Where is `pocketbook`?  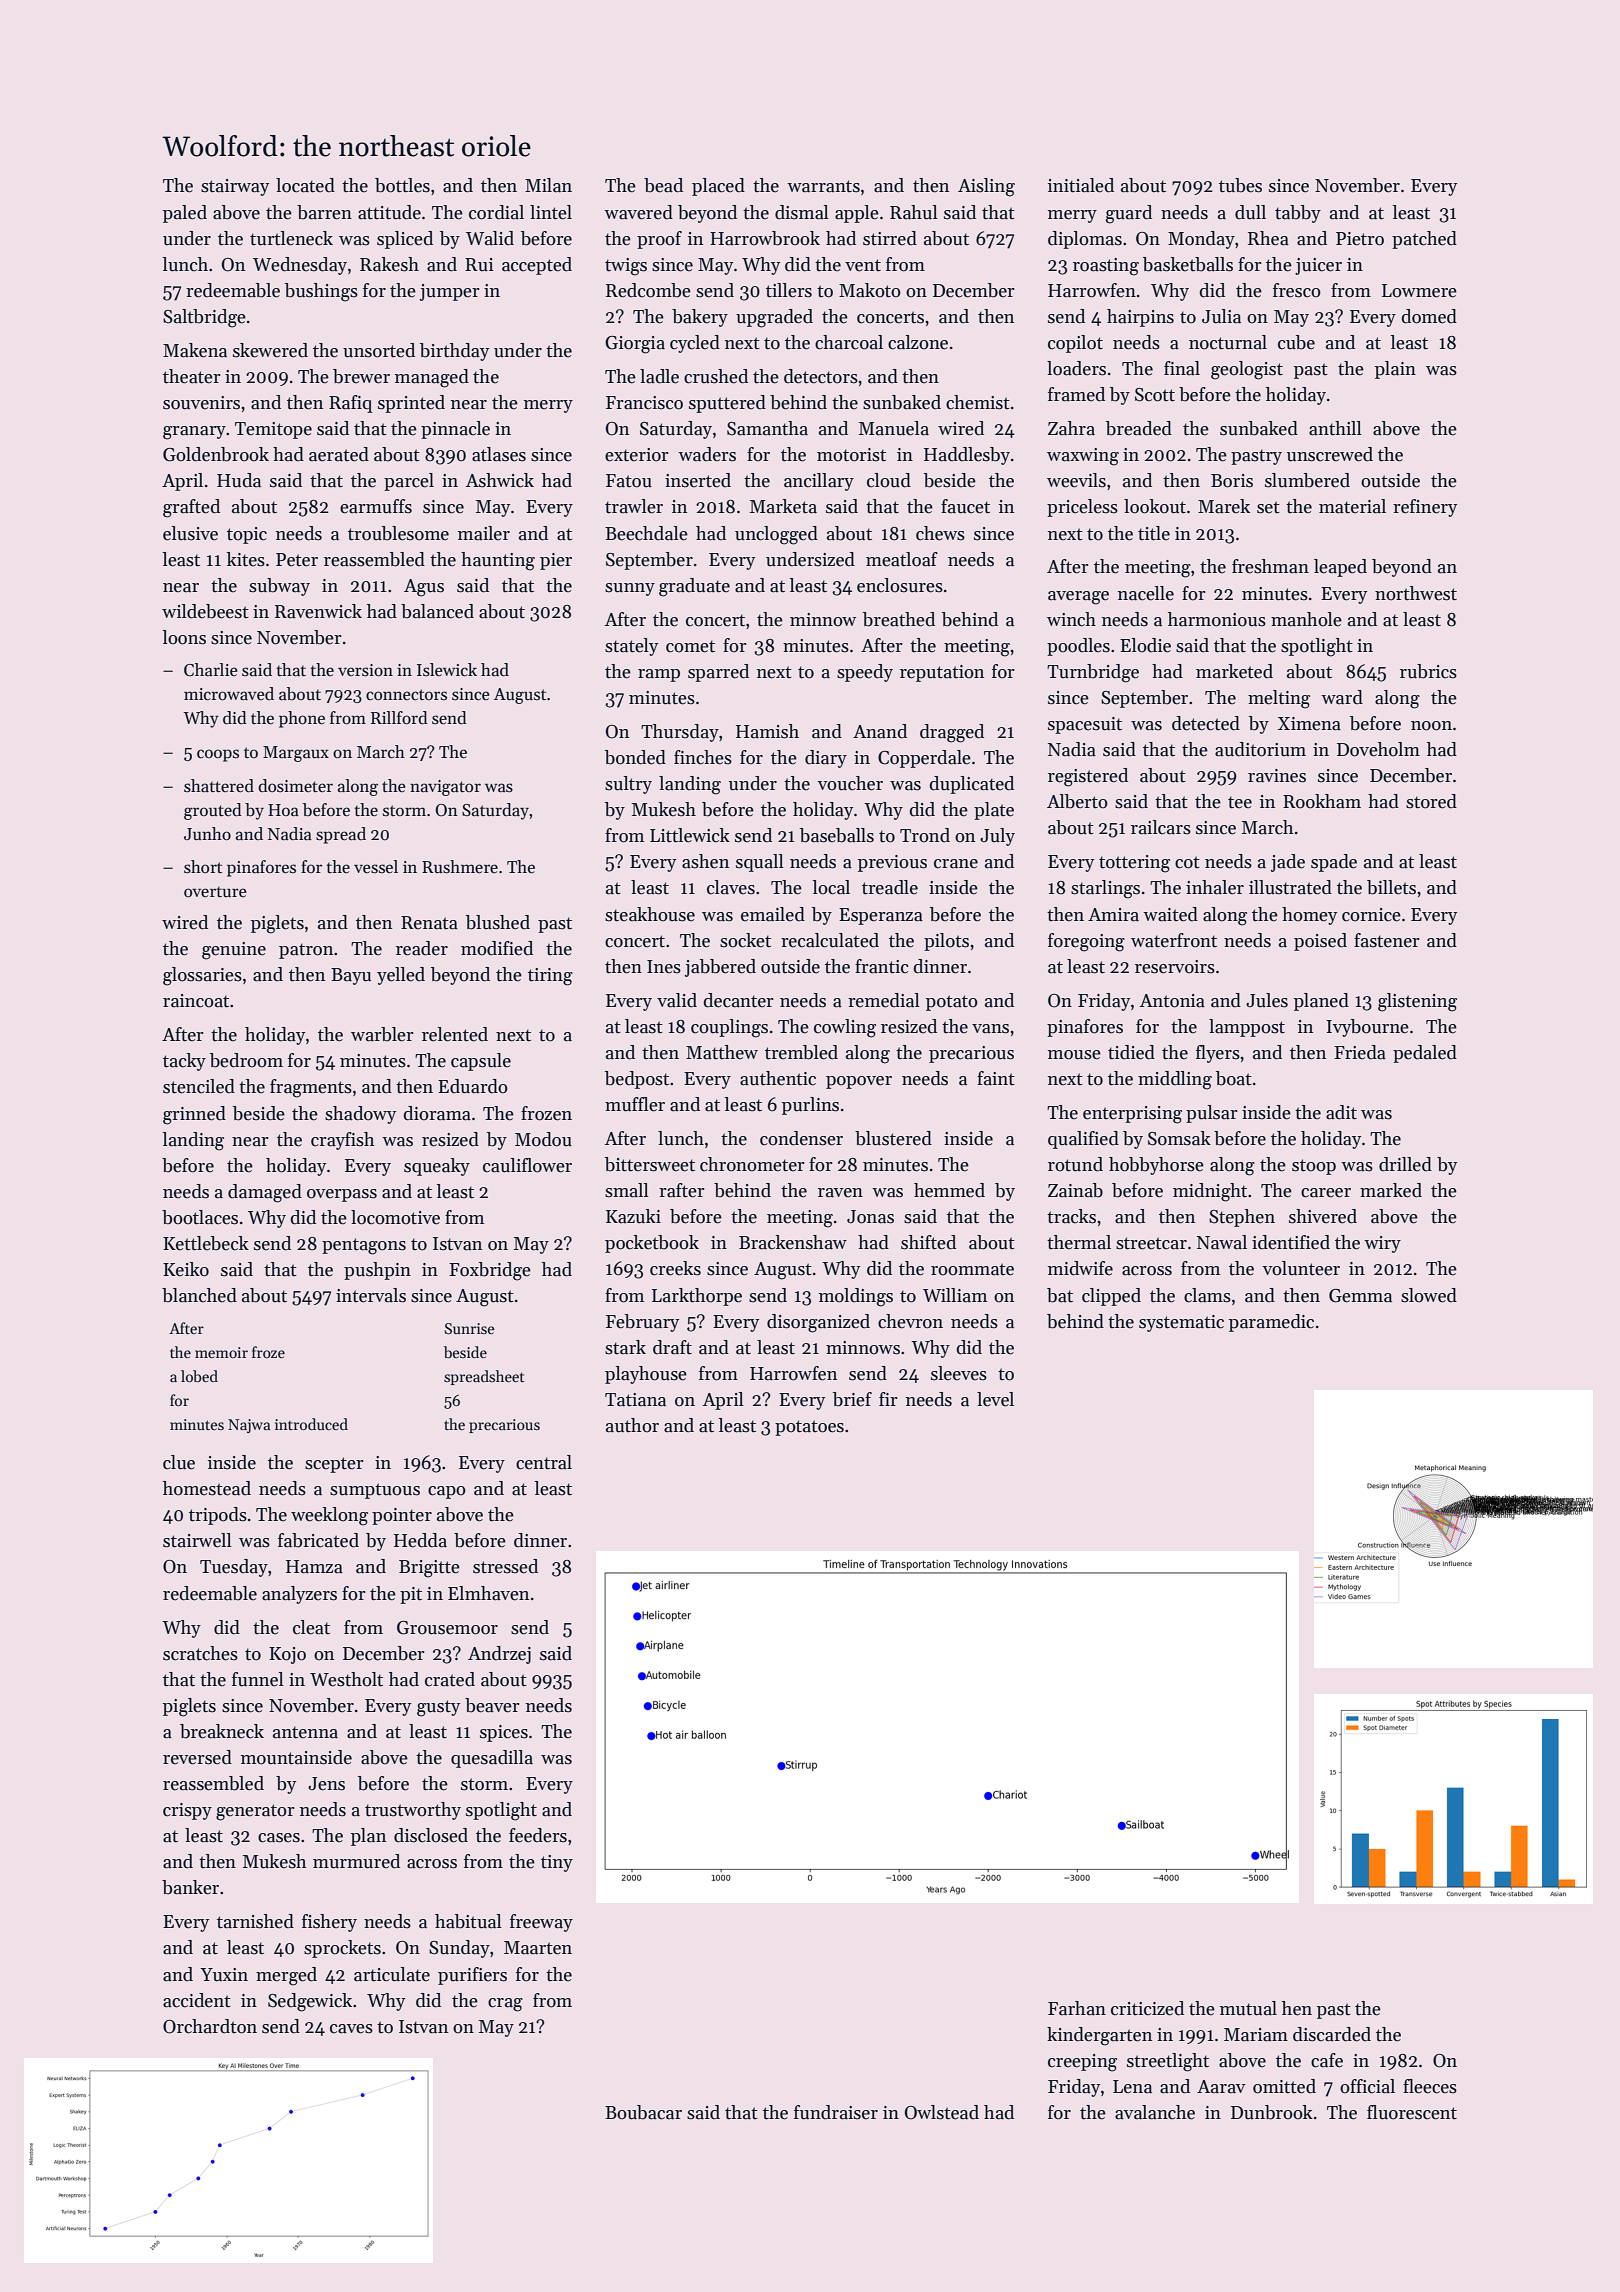 pocketbook is located at coordinates (652, 1244).
